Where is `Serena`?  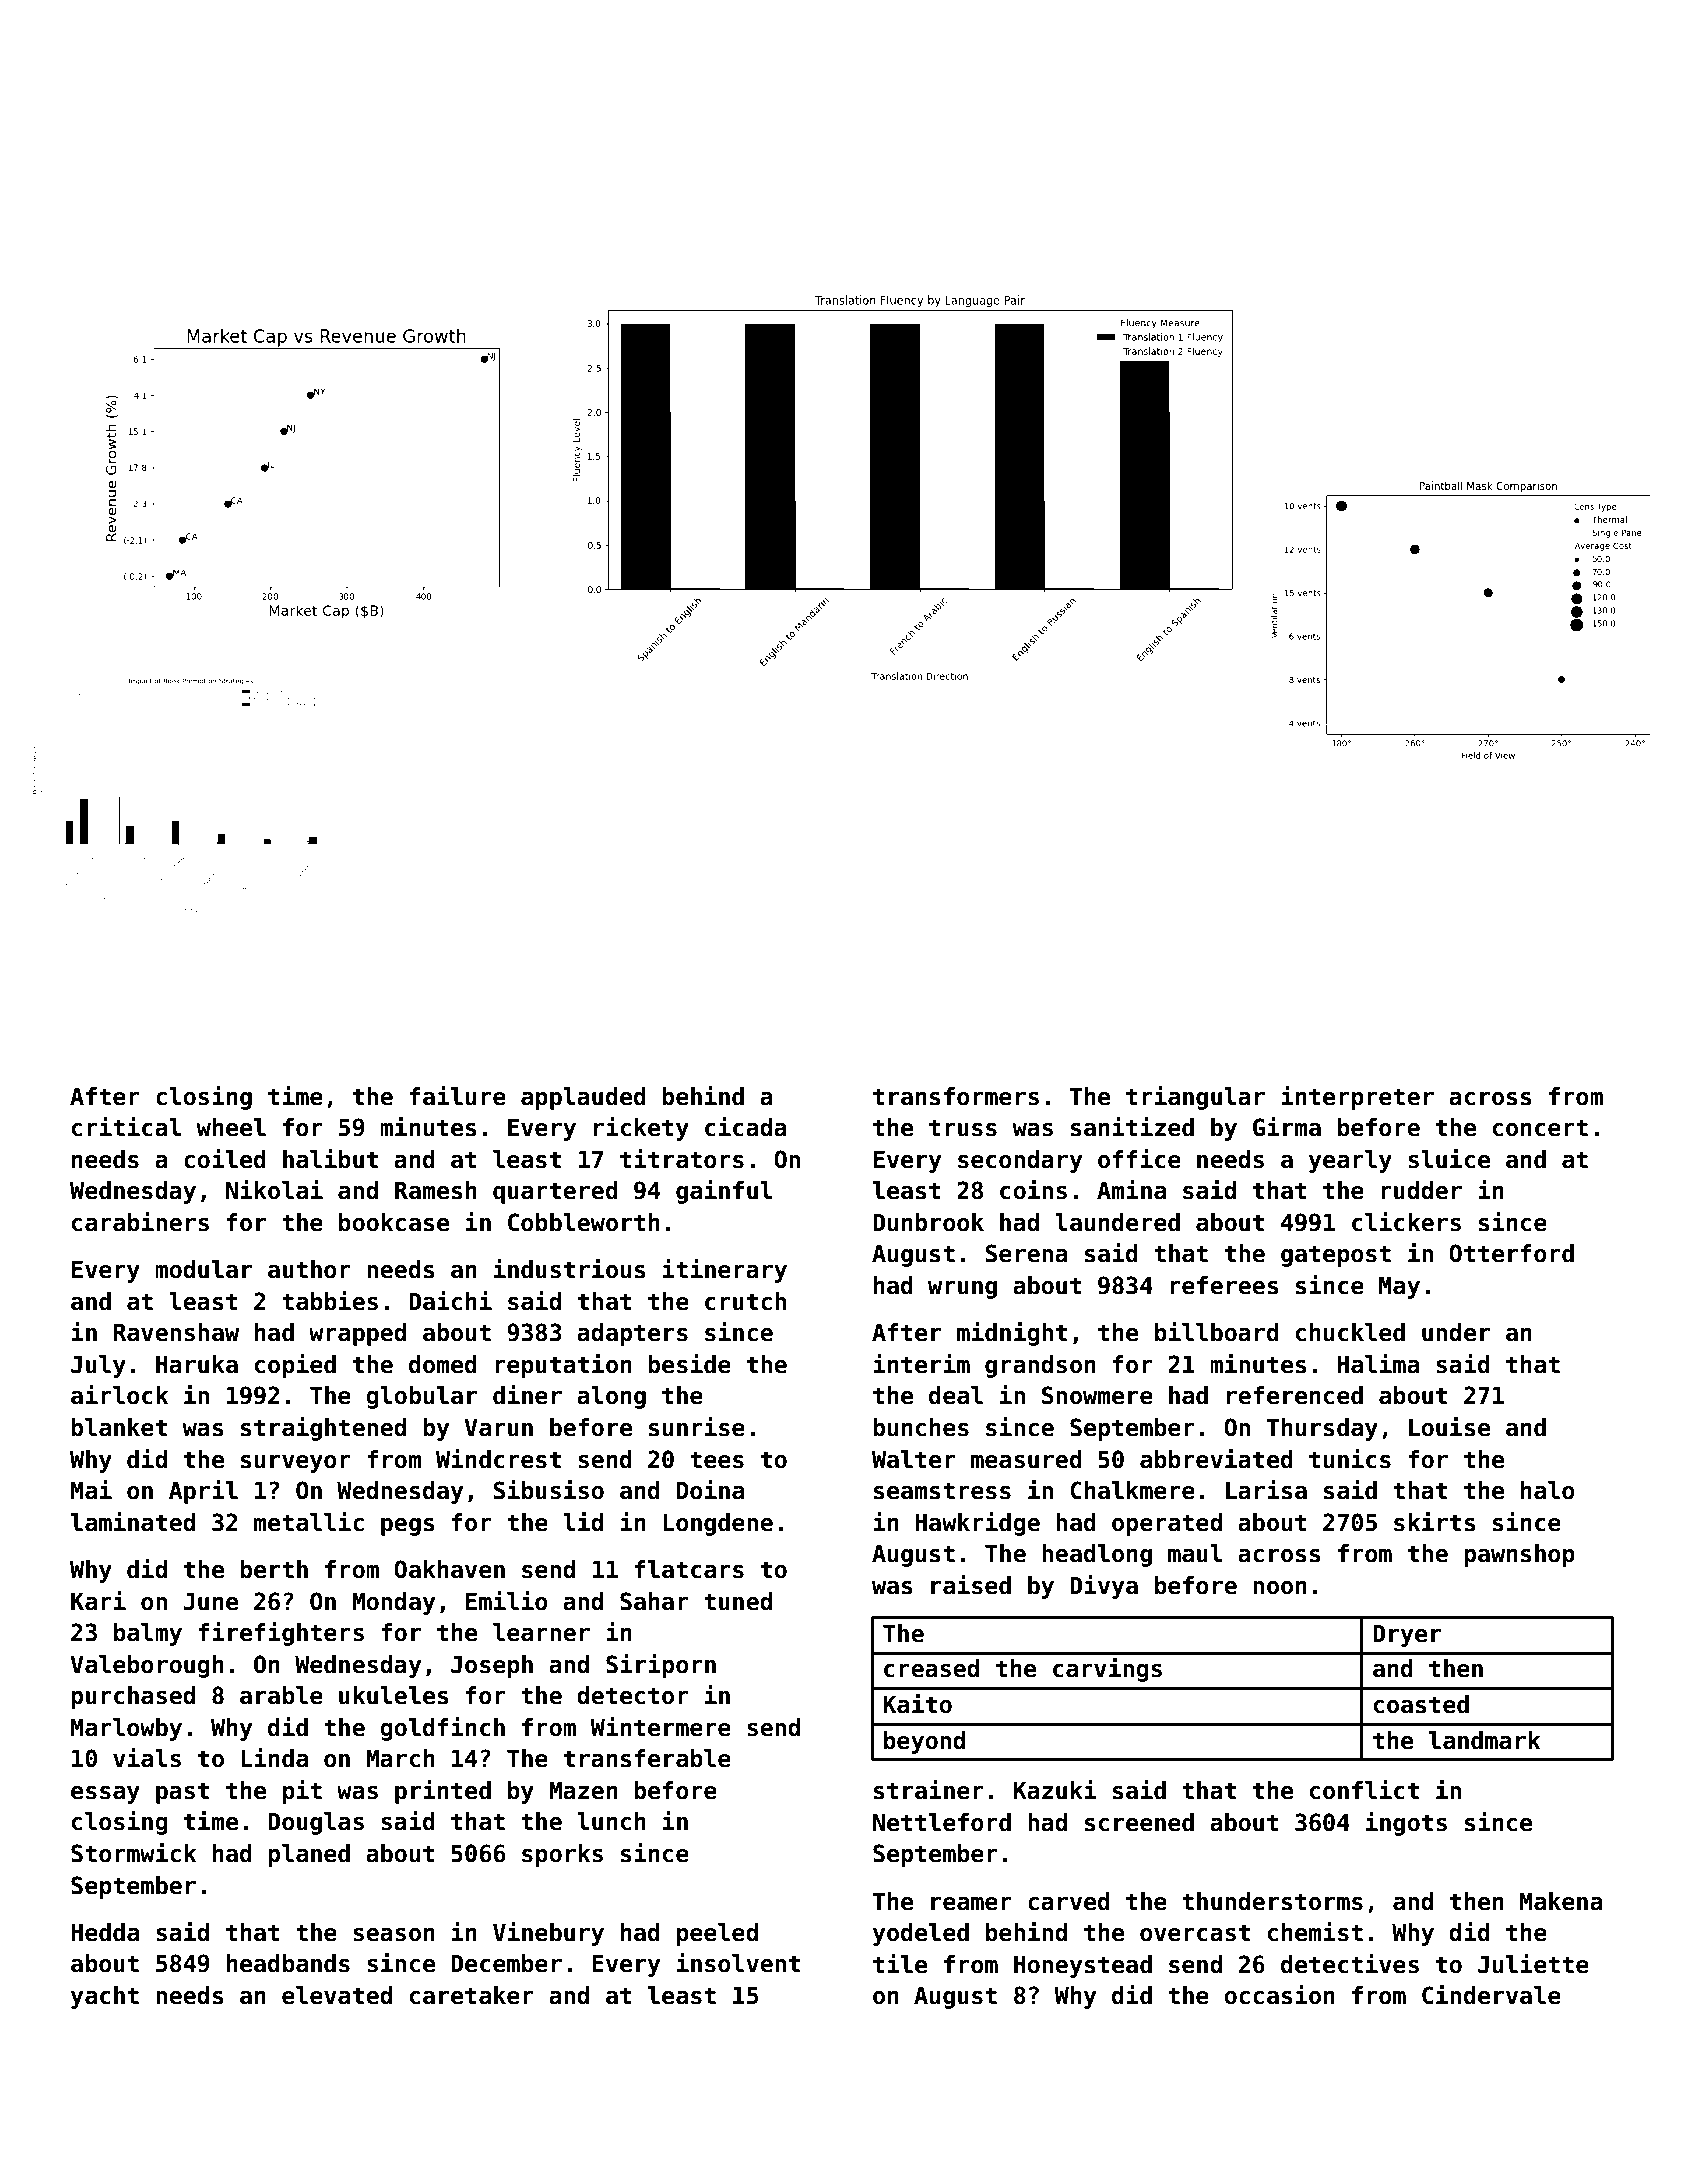 Serena is located at coordinates (1026, 1253).
